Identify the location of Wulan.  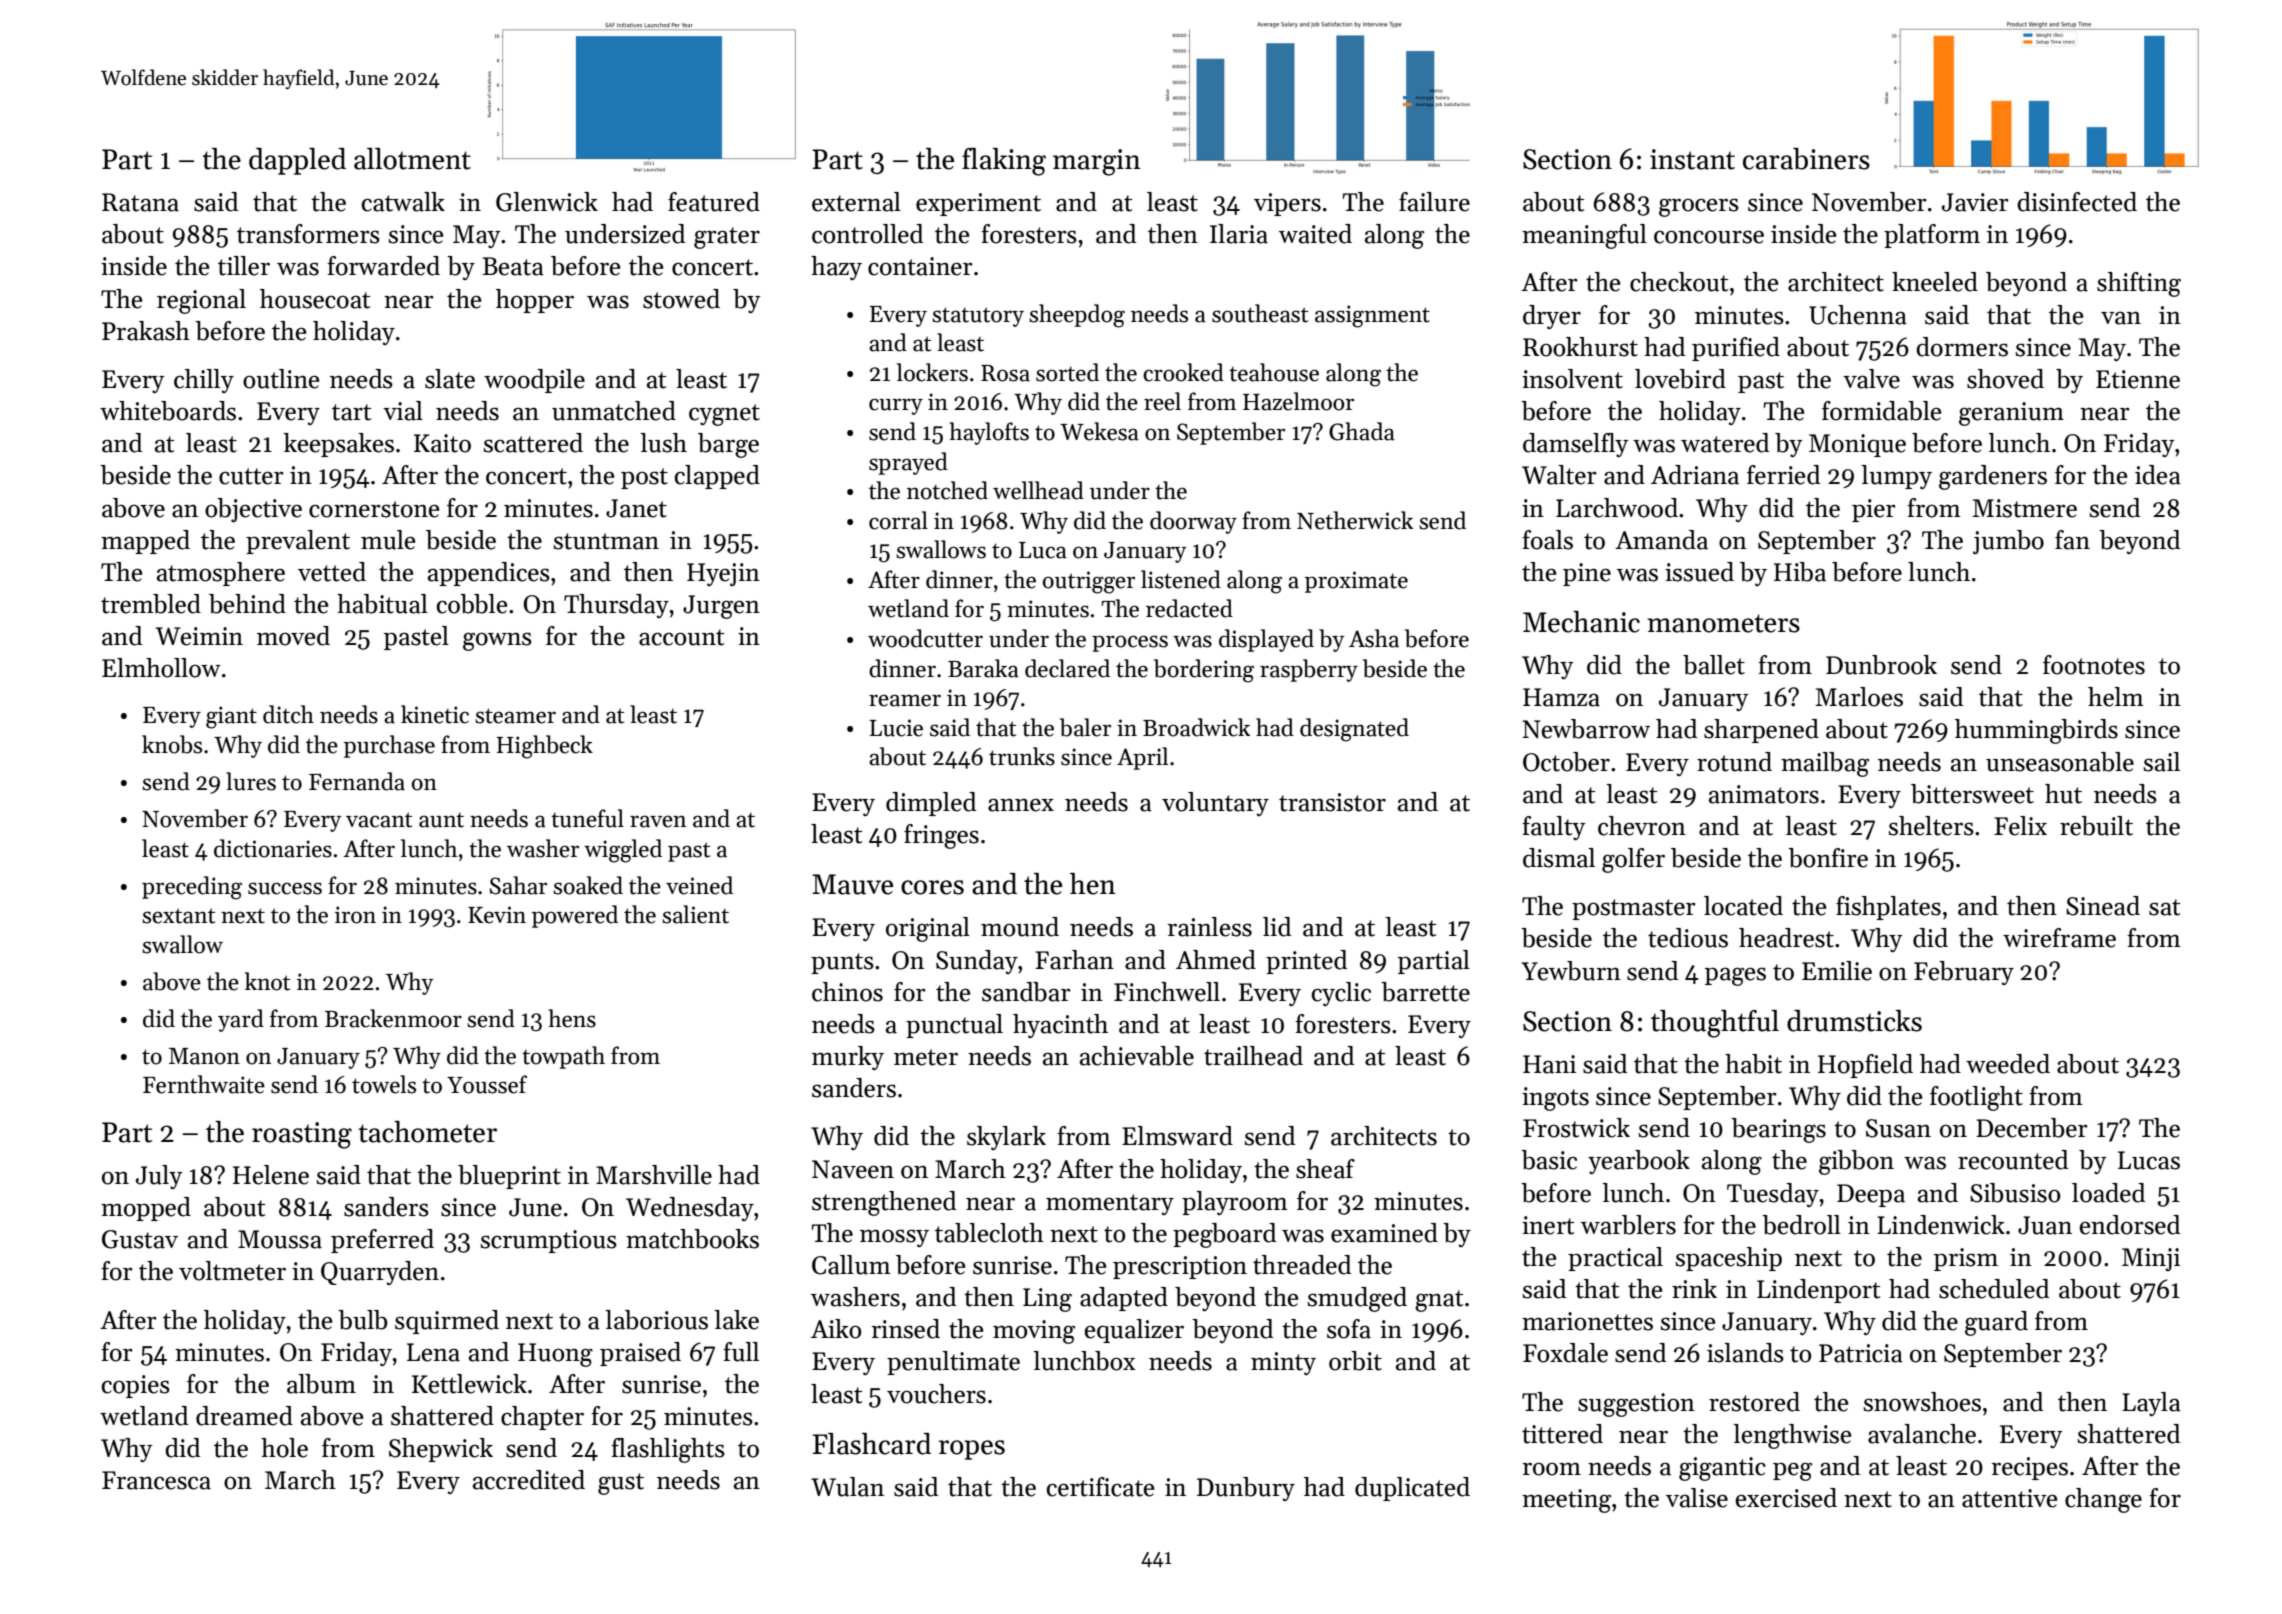
(847, 1487).
